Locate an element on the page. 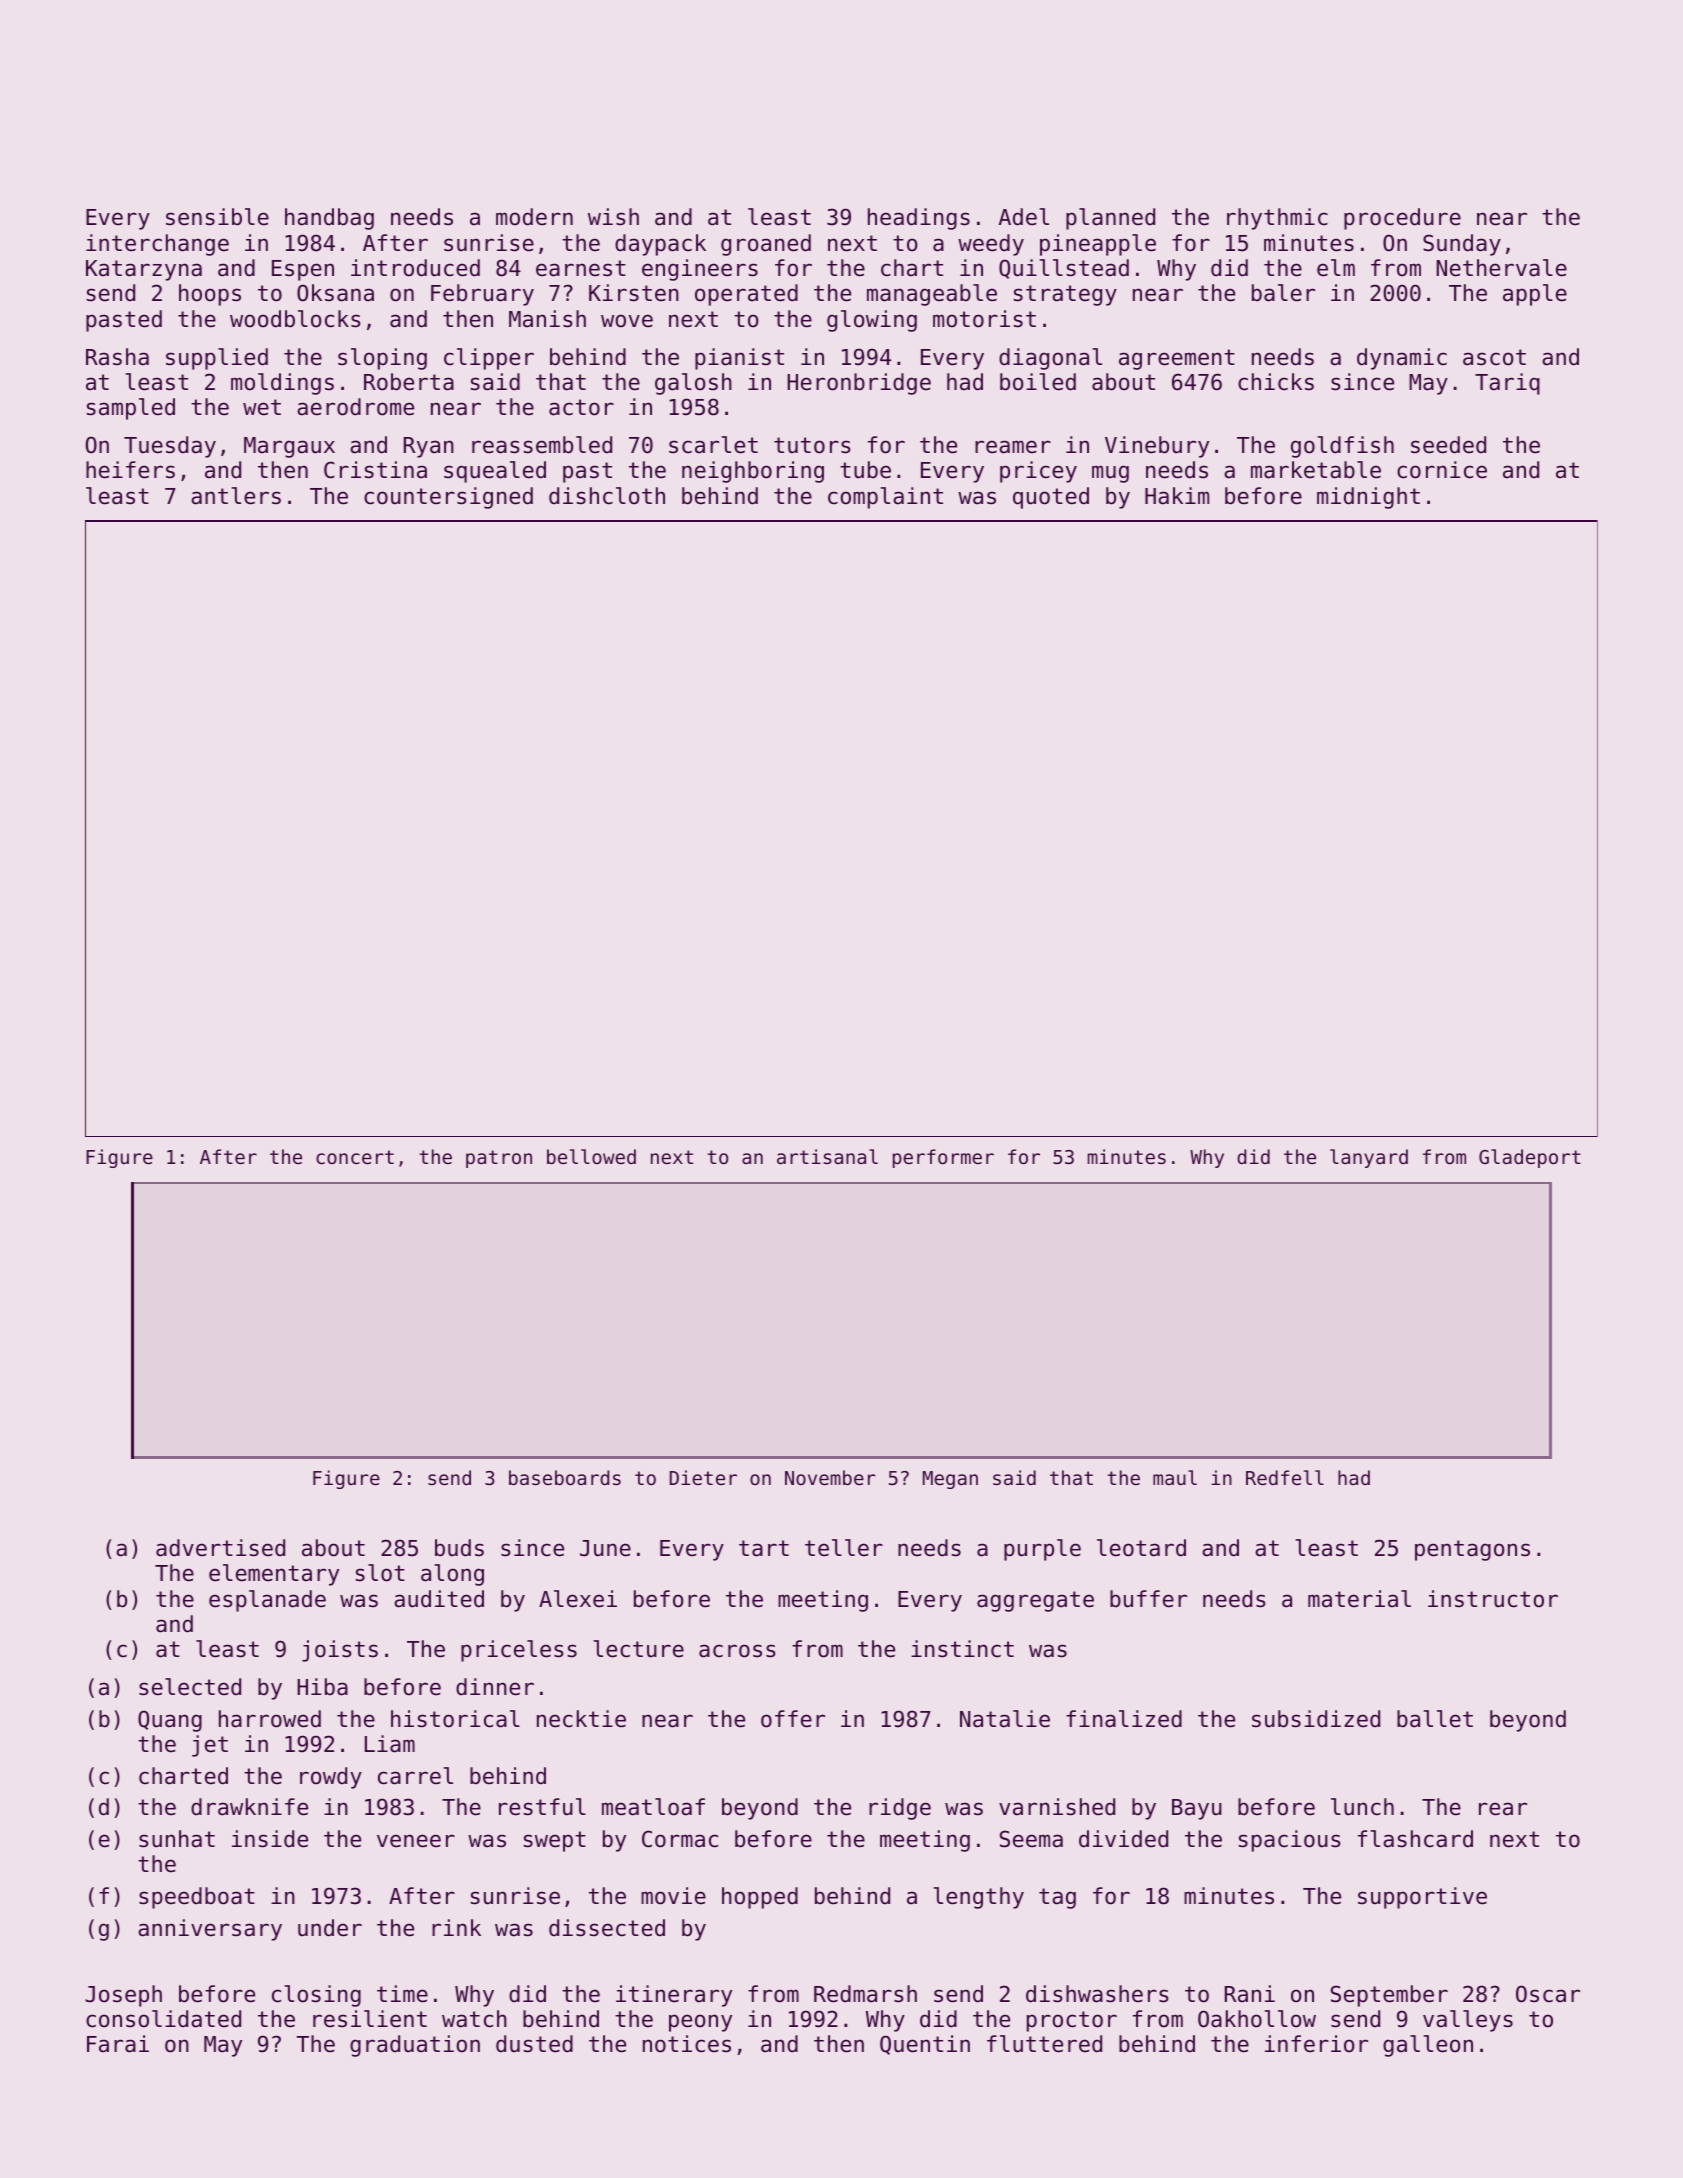  quoted is located at coordinates (1051, 498).
